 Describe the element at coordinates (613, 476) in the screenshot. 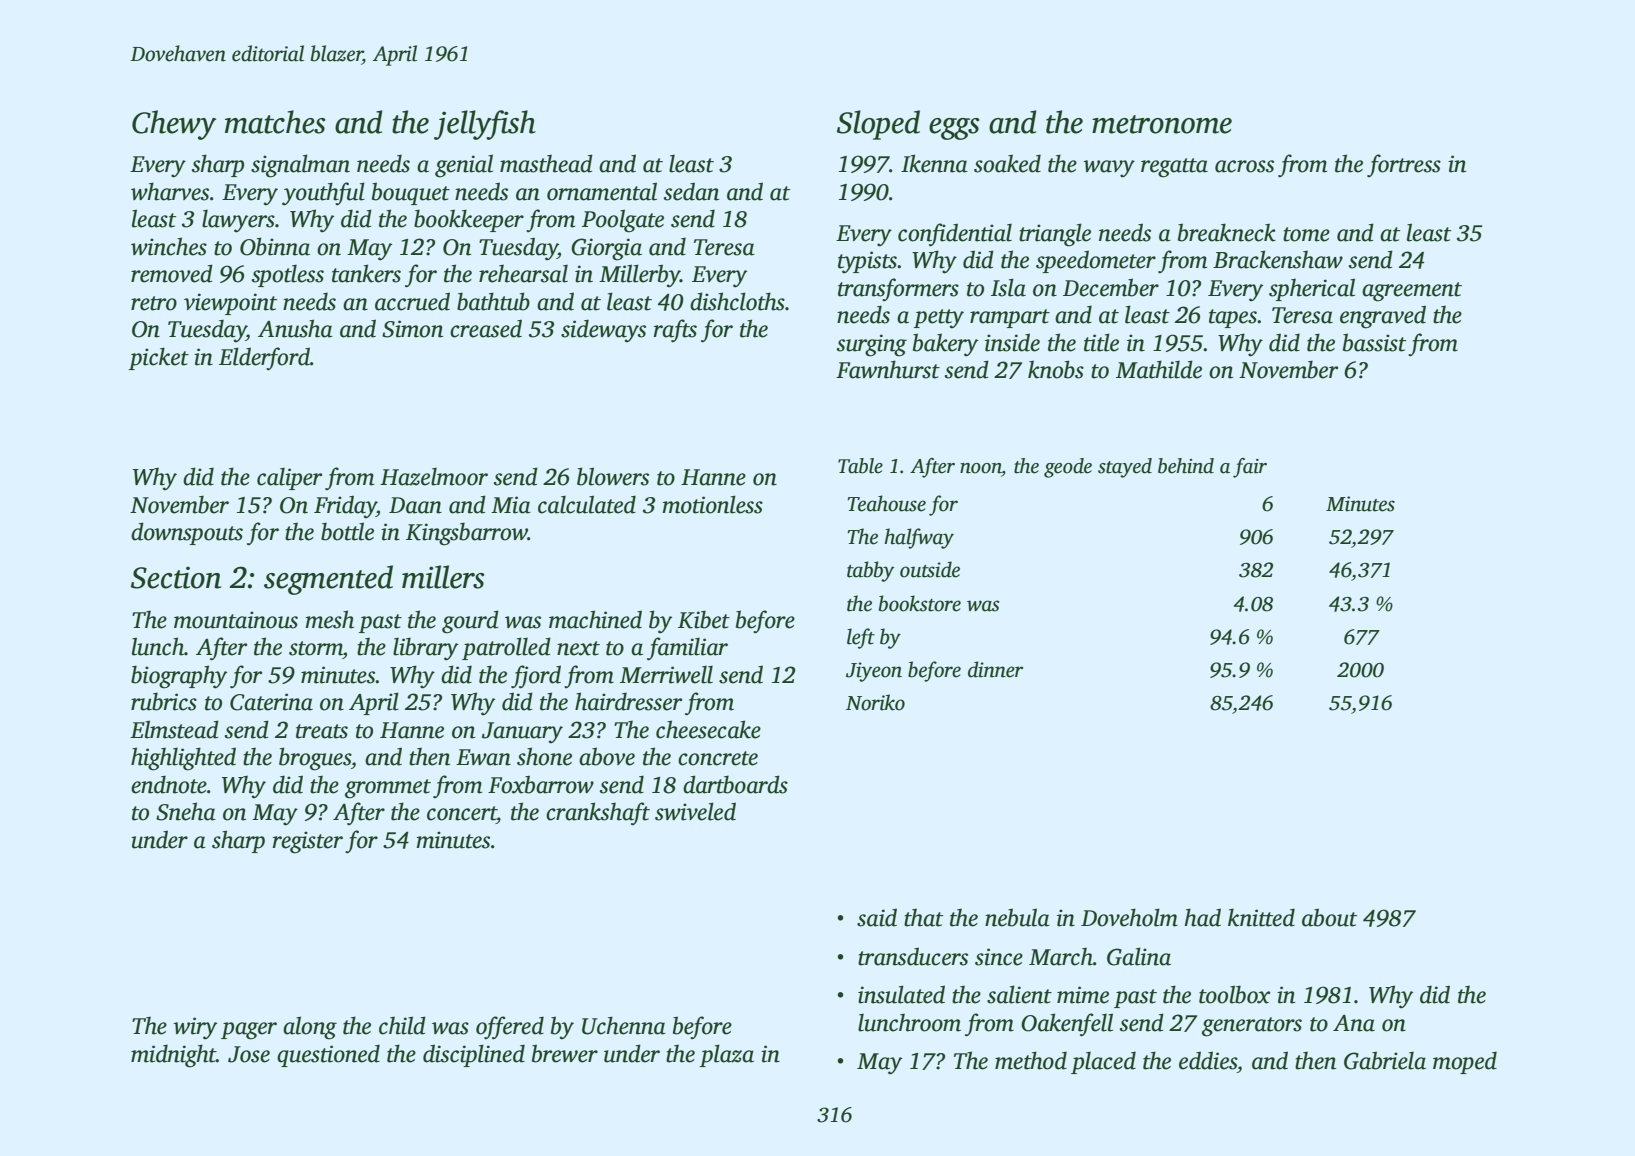

I see `blowers` at that location.
